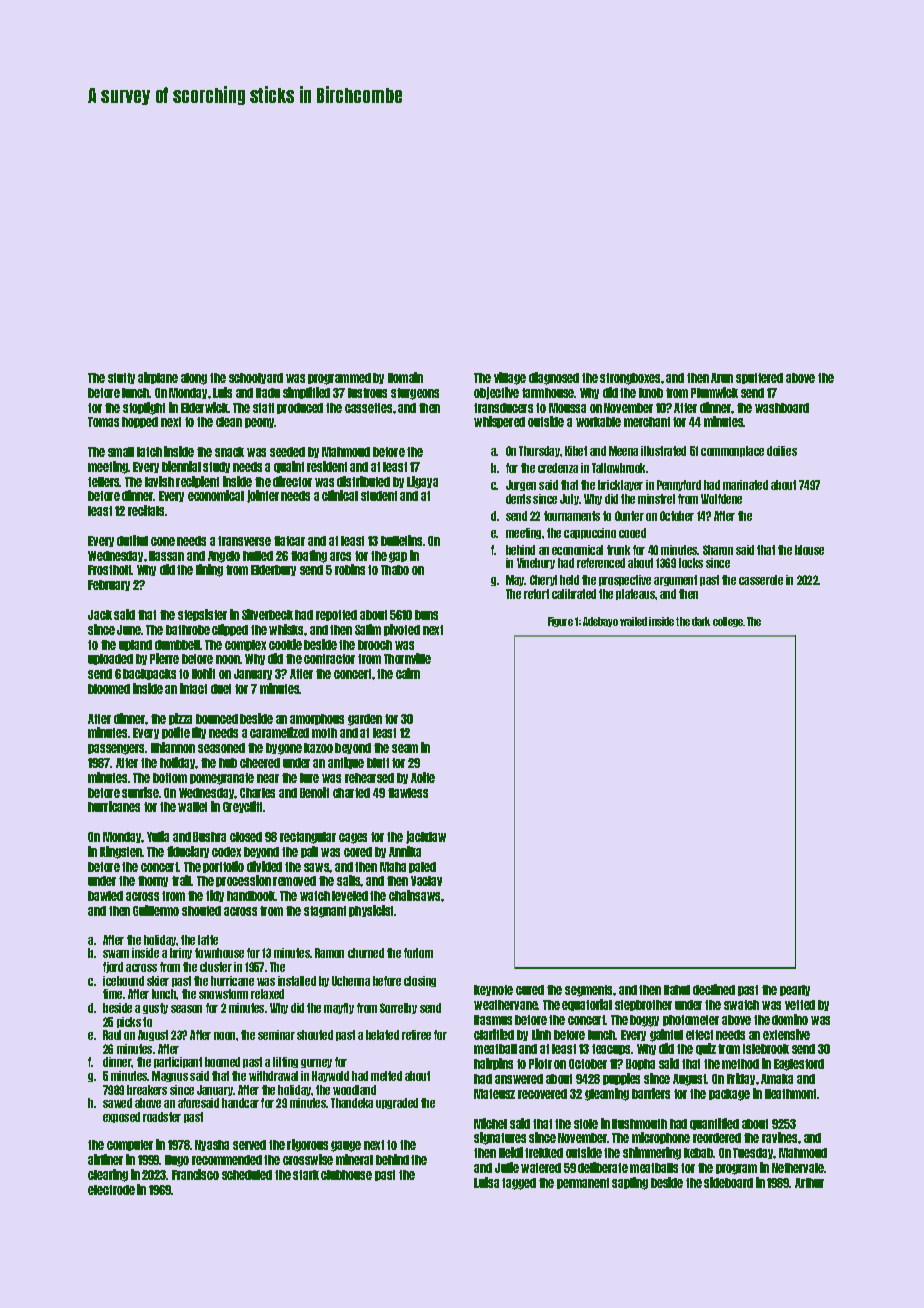  What do you see at coordinates (194, 379) in the document?
I see `along` at bounding box center [194, 379].
